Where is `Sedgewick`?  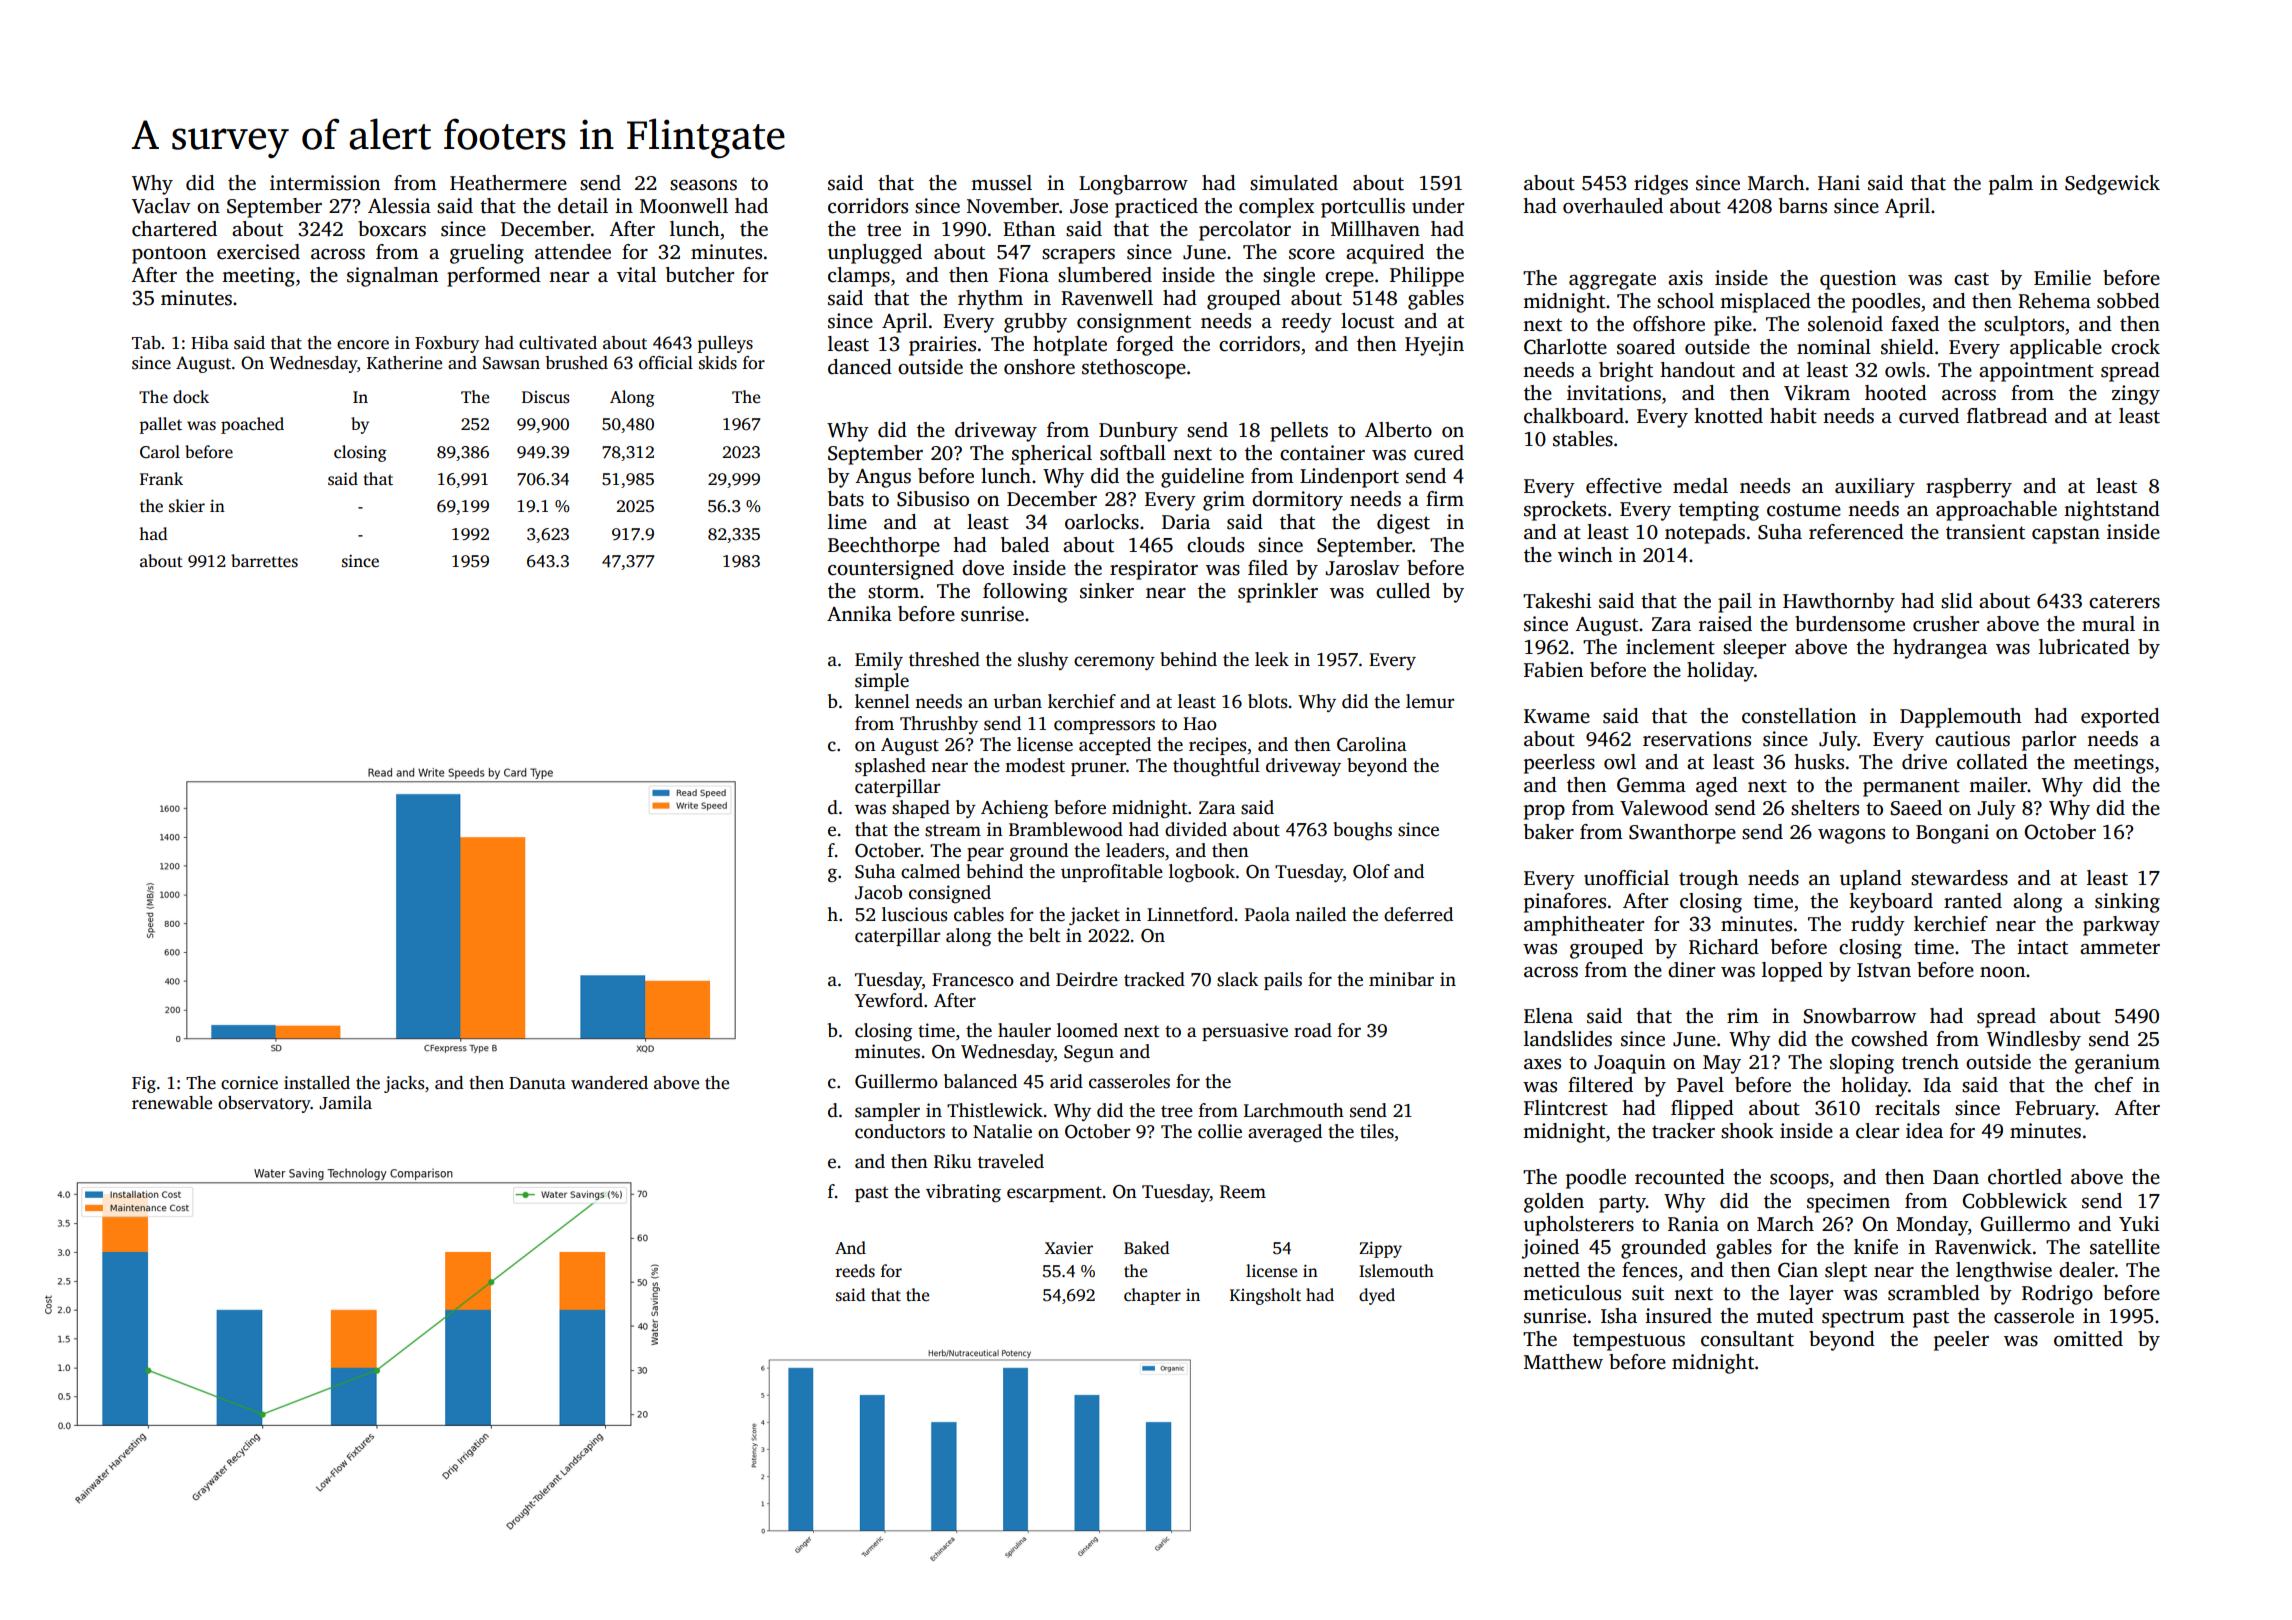 Sedgewick is located at coordinates (2112, 185).
